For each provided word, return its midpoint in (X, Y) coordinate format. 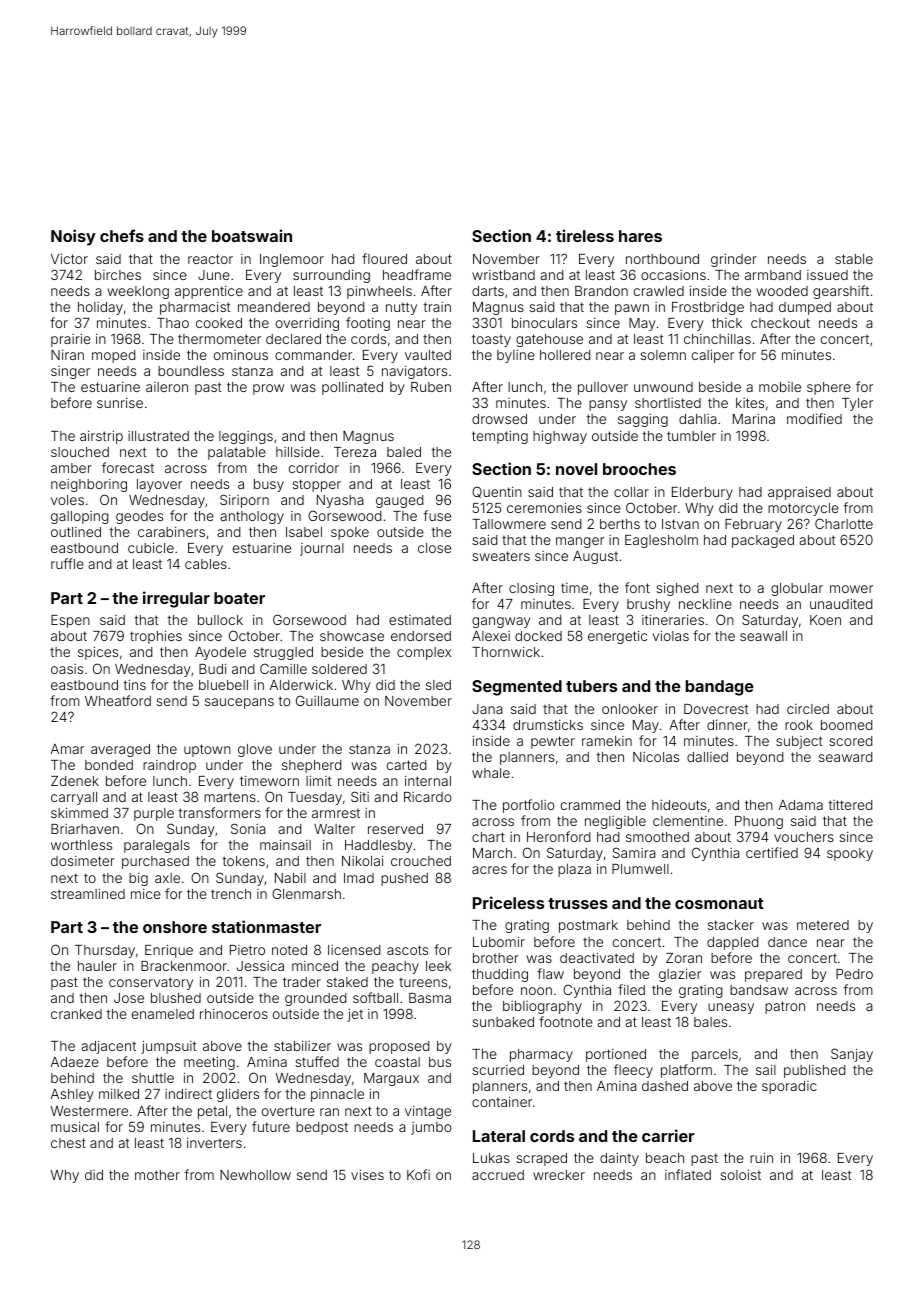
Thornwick (506, 651)
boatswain (252, 235)
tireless (585, 235)
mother (157, 1175)
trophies (156, 637)
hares (640, 236)
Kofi (418, 1174)
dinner (727, 724)
